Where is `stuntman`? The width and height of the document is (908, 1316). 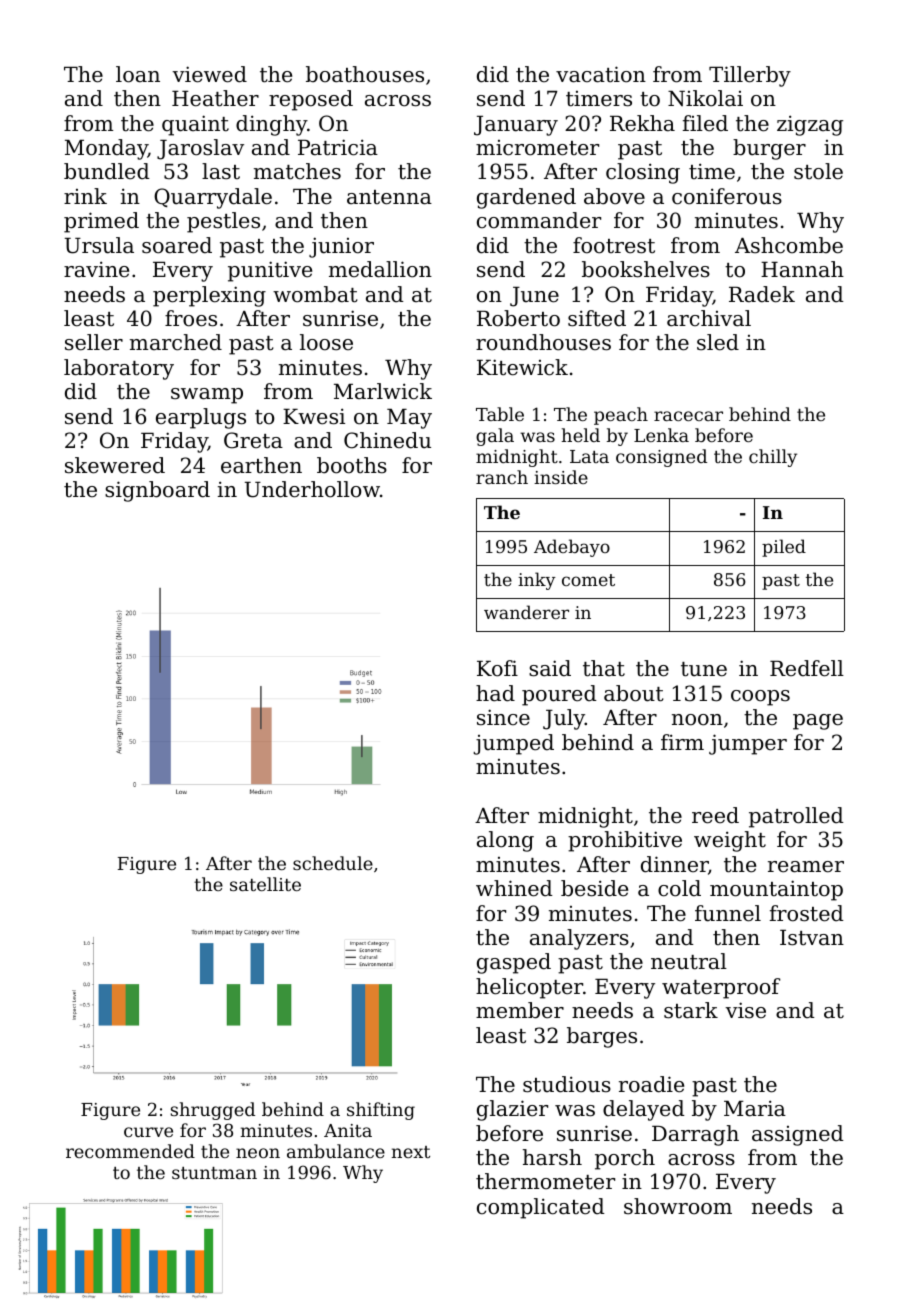
stuntman is located at coordinates (214, 1173).
